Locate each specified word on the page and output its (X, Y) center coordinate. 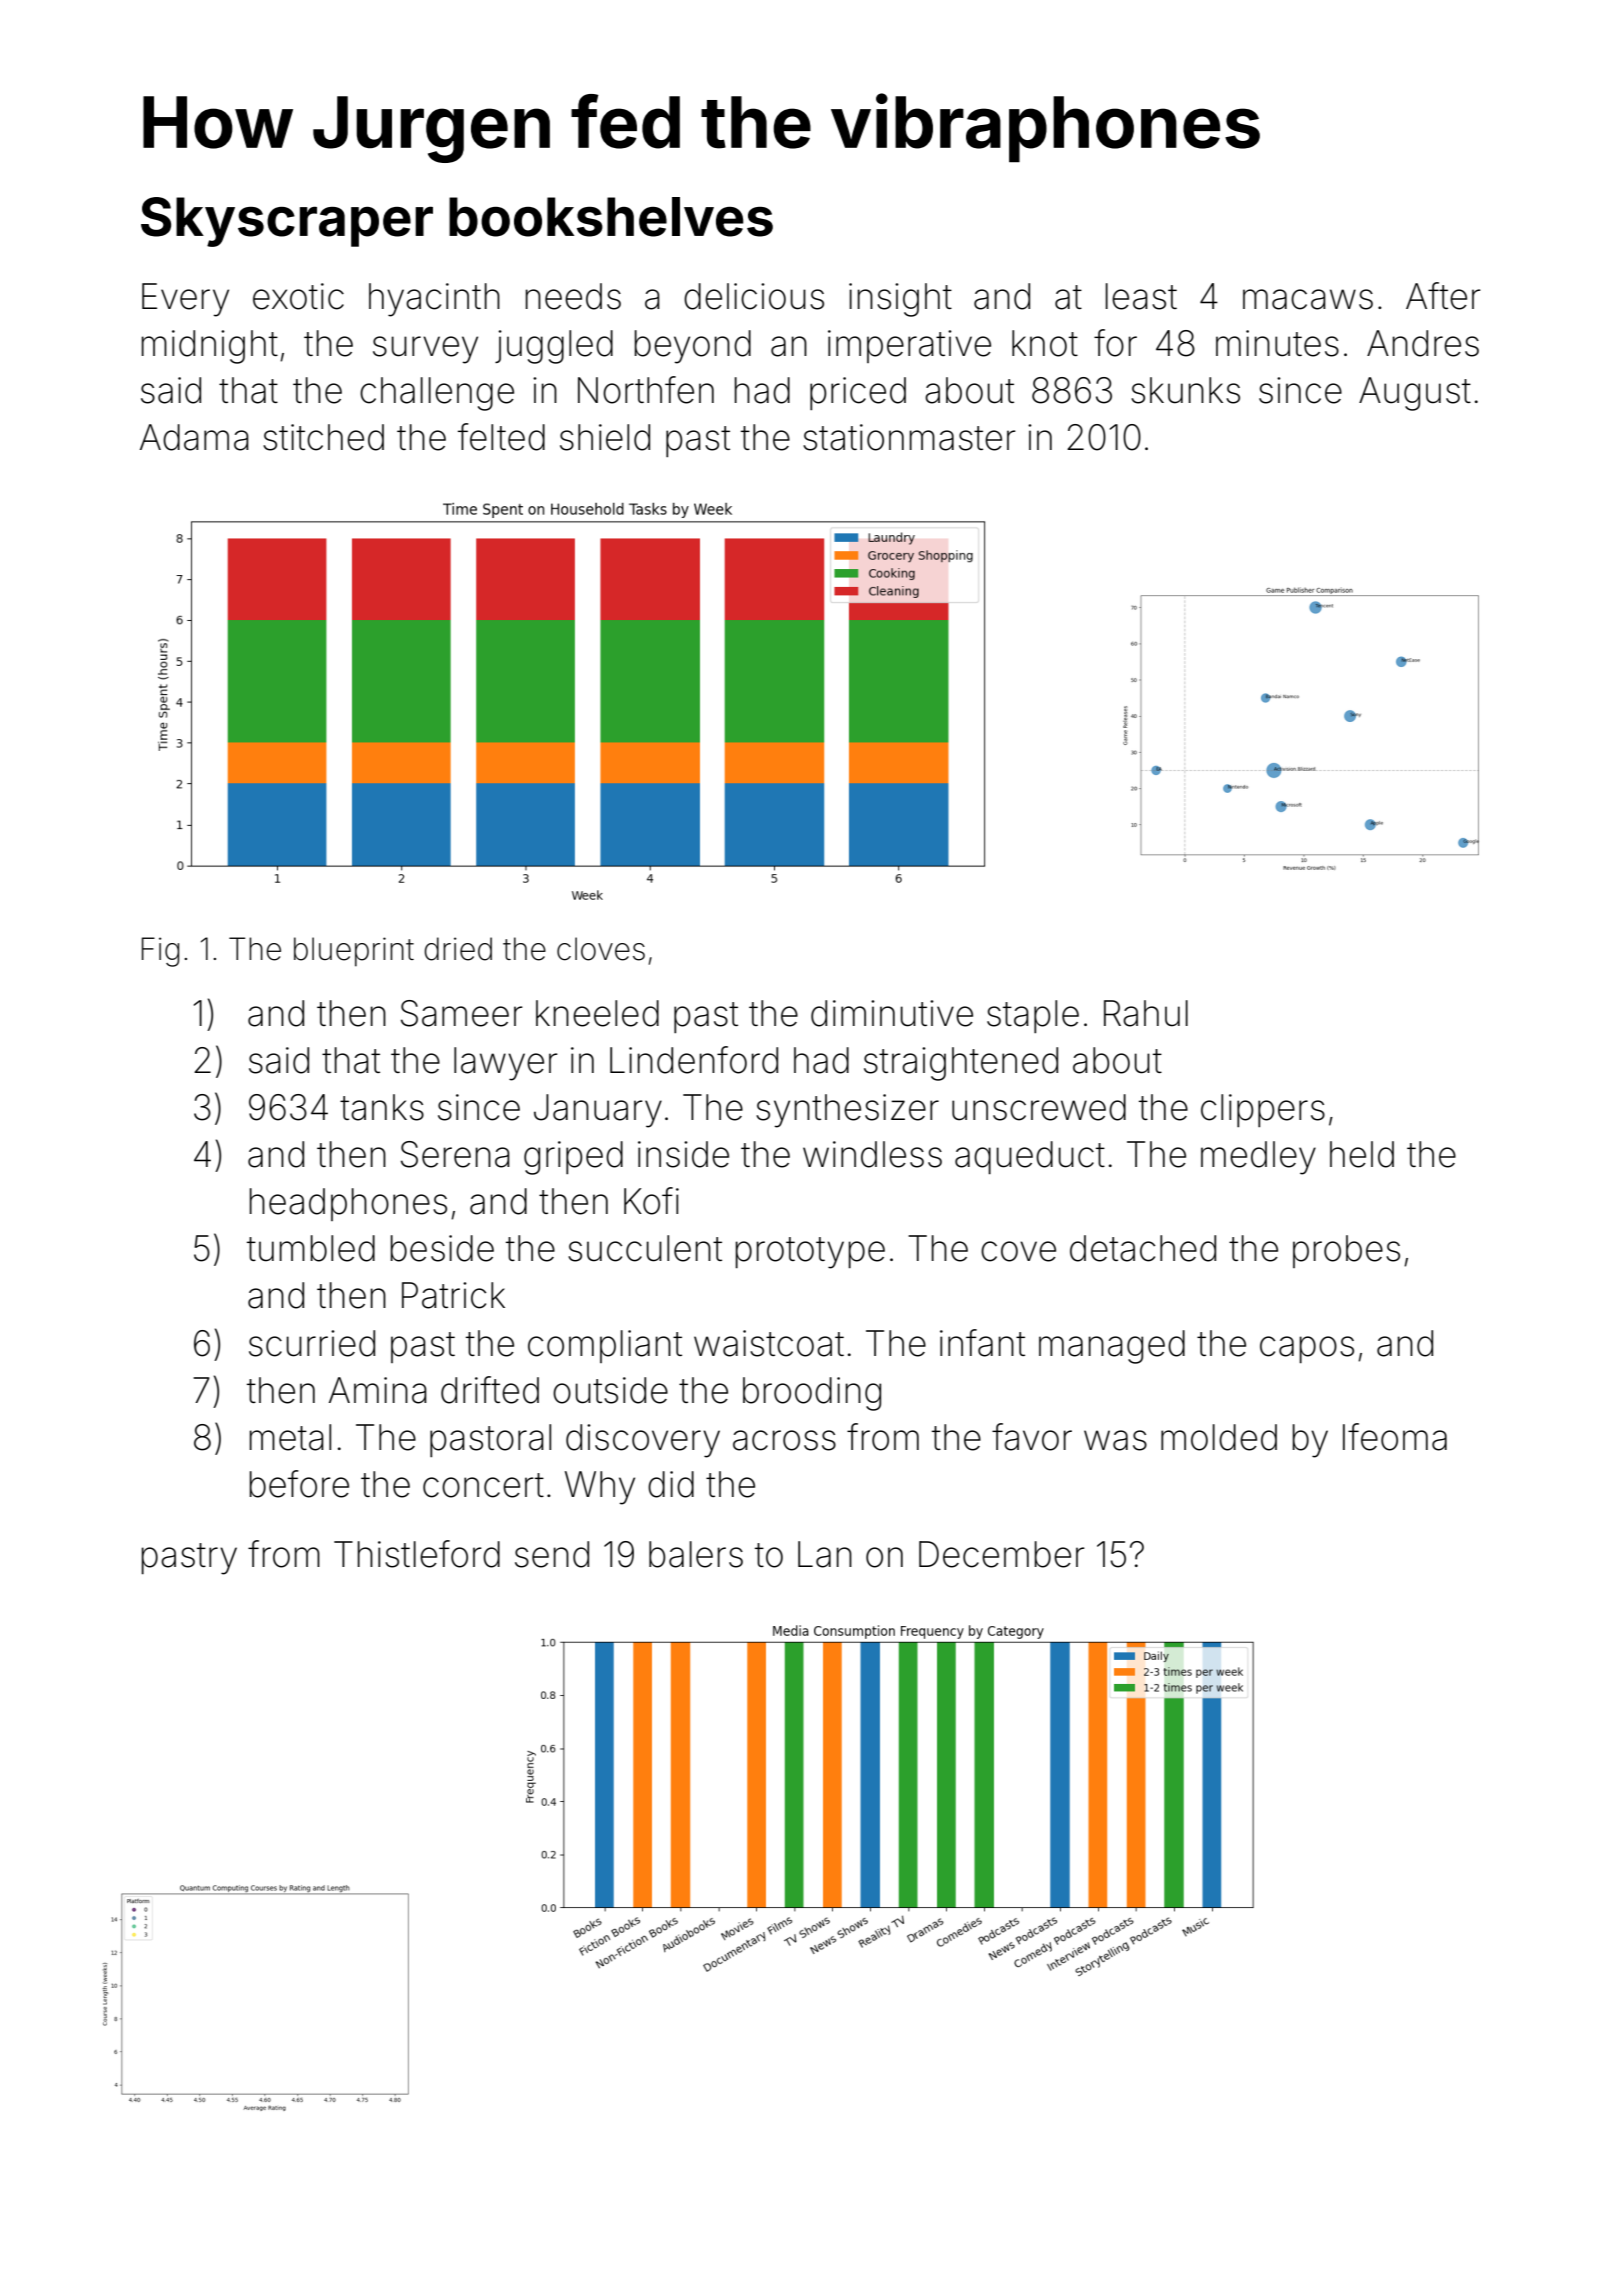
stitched (323, 437)
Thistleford (417, 1554)
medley (1258, 1158)
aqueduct (1030, 1157)
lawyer (506, 1064)
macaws (1308, 299)
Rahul (1146, 1013)
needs (573, 296)
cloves (601, 949)
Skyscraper (287, 222)
